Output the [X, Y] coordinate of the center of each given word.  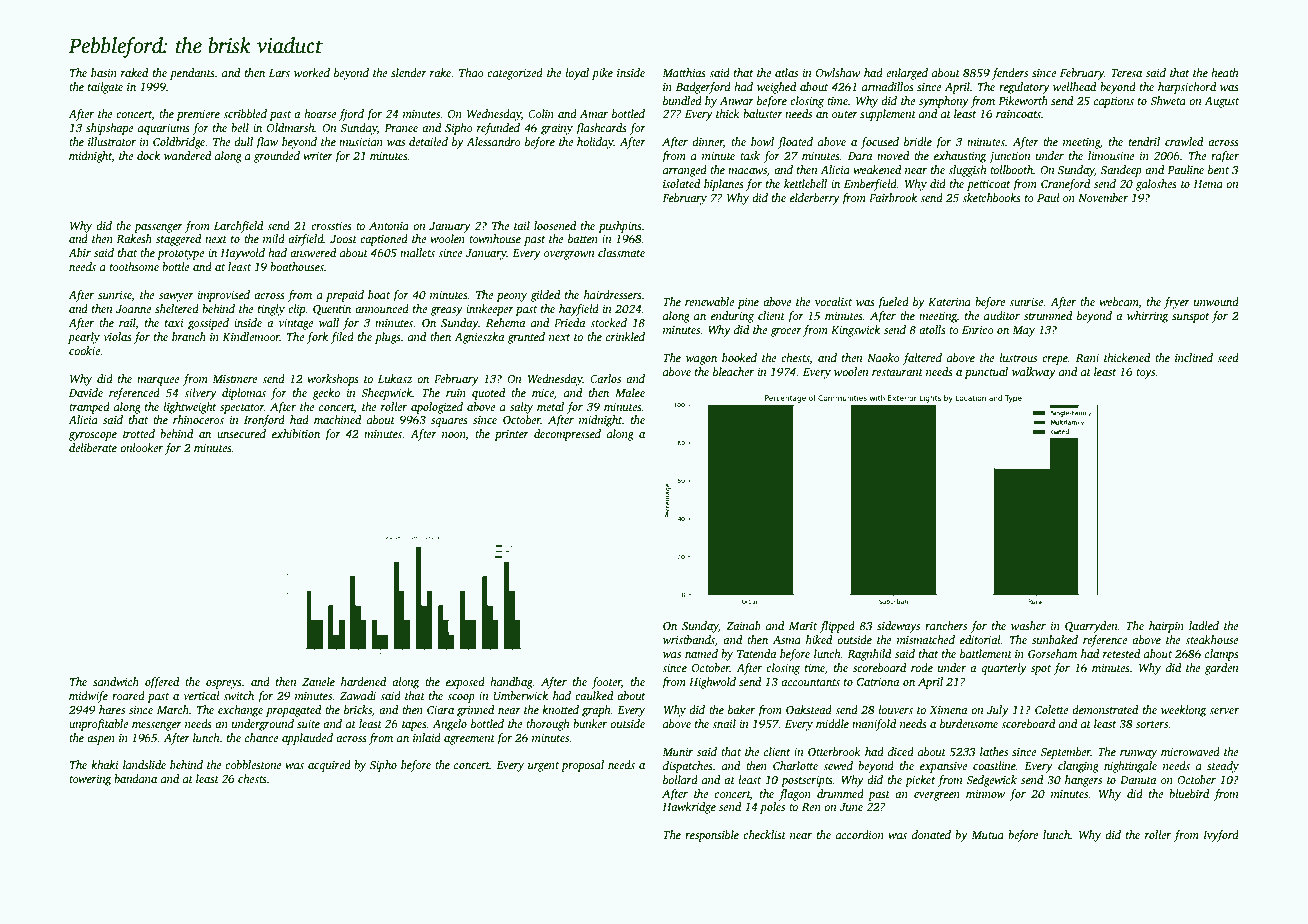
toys [1146, 374]
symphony [944, 102]
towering [90, 780]
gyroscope [92, 436]
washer [1028, 625]
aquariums [164, 129]
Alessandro [493, 141]
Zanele [318, 681]
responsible [712, 836]
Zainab [743, 625]
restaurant [897, 372]
